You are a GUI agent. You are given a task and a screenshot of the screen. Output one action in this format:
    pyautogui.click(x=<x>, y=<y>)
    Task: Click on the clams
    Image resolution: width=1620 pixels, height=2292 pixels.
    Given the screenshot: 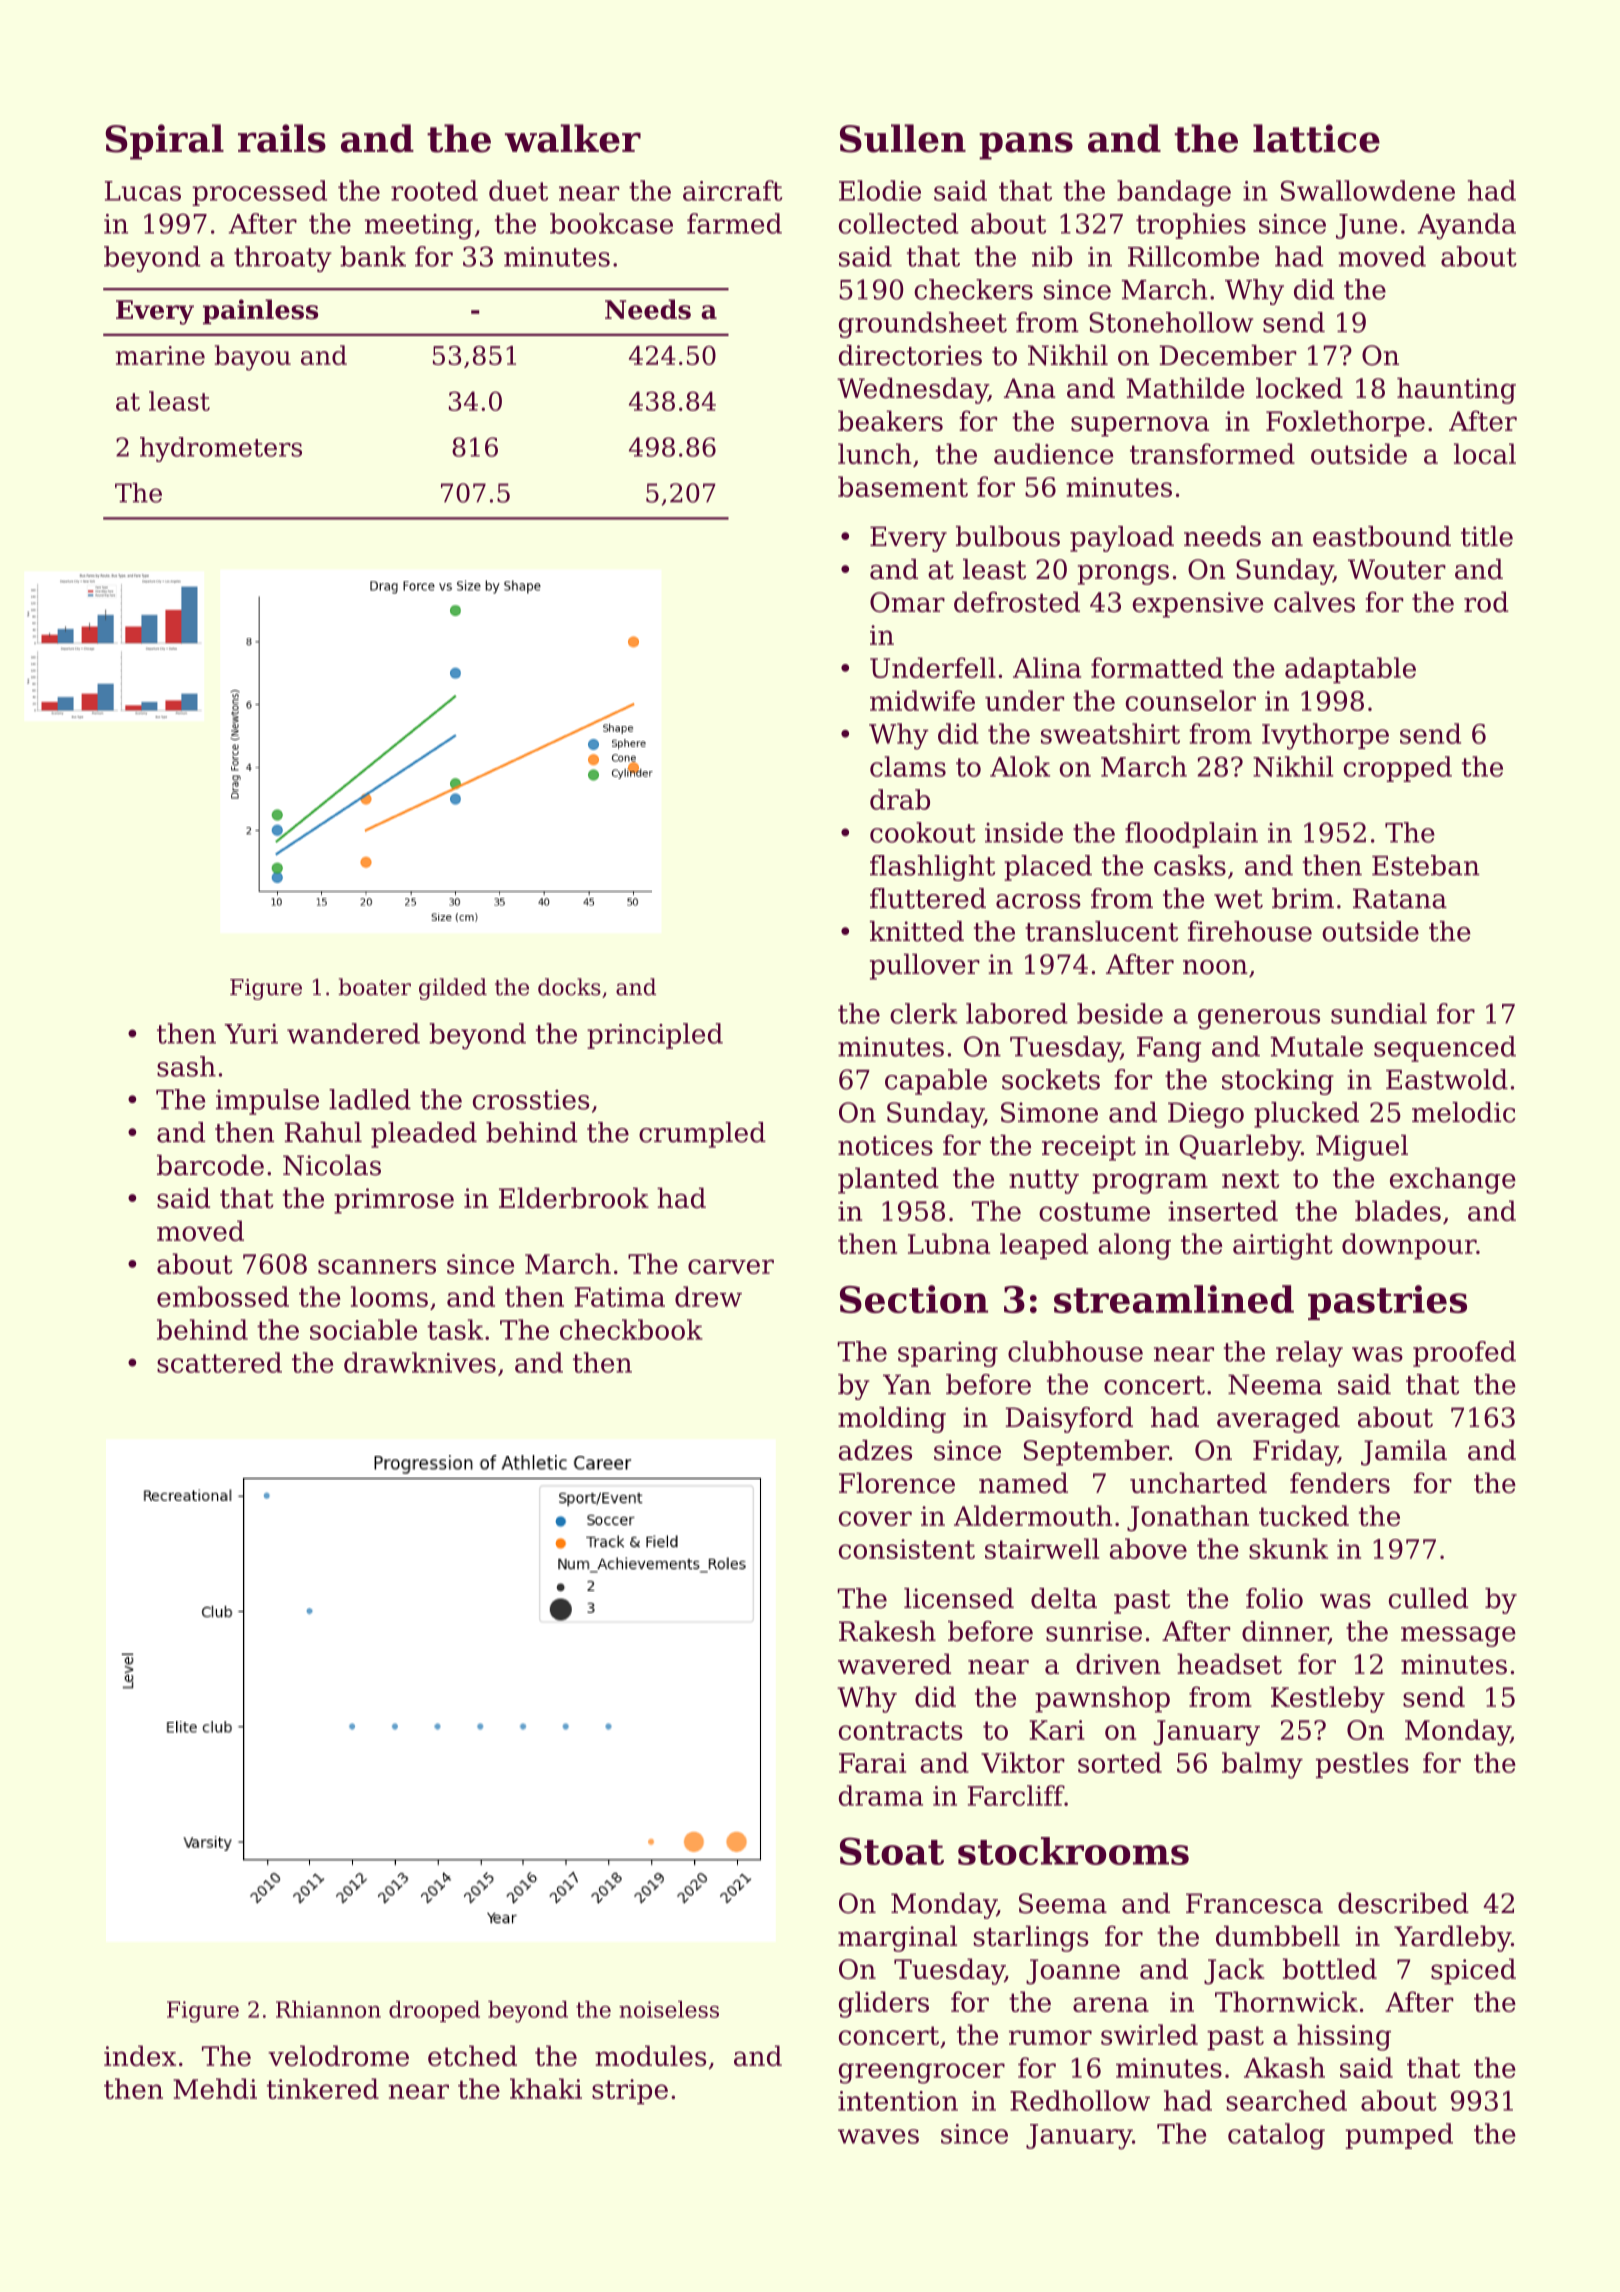 What is the action you would take?
    pyautogui.click(x=908, y=766)
